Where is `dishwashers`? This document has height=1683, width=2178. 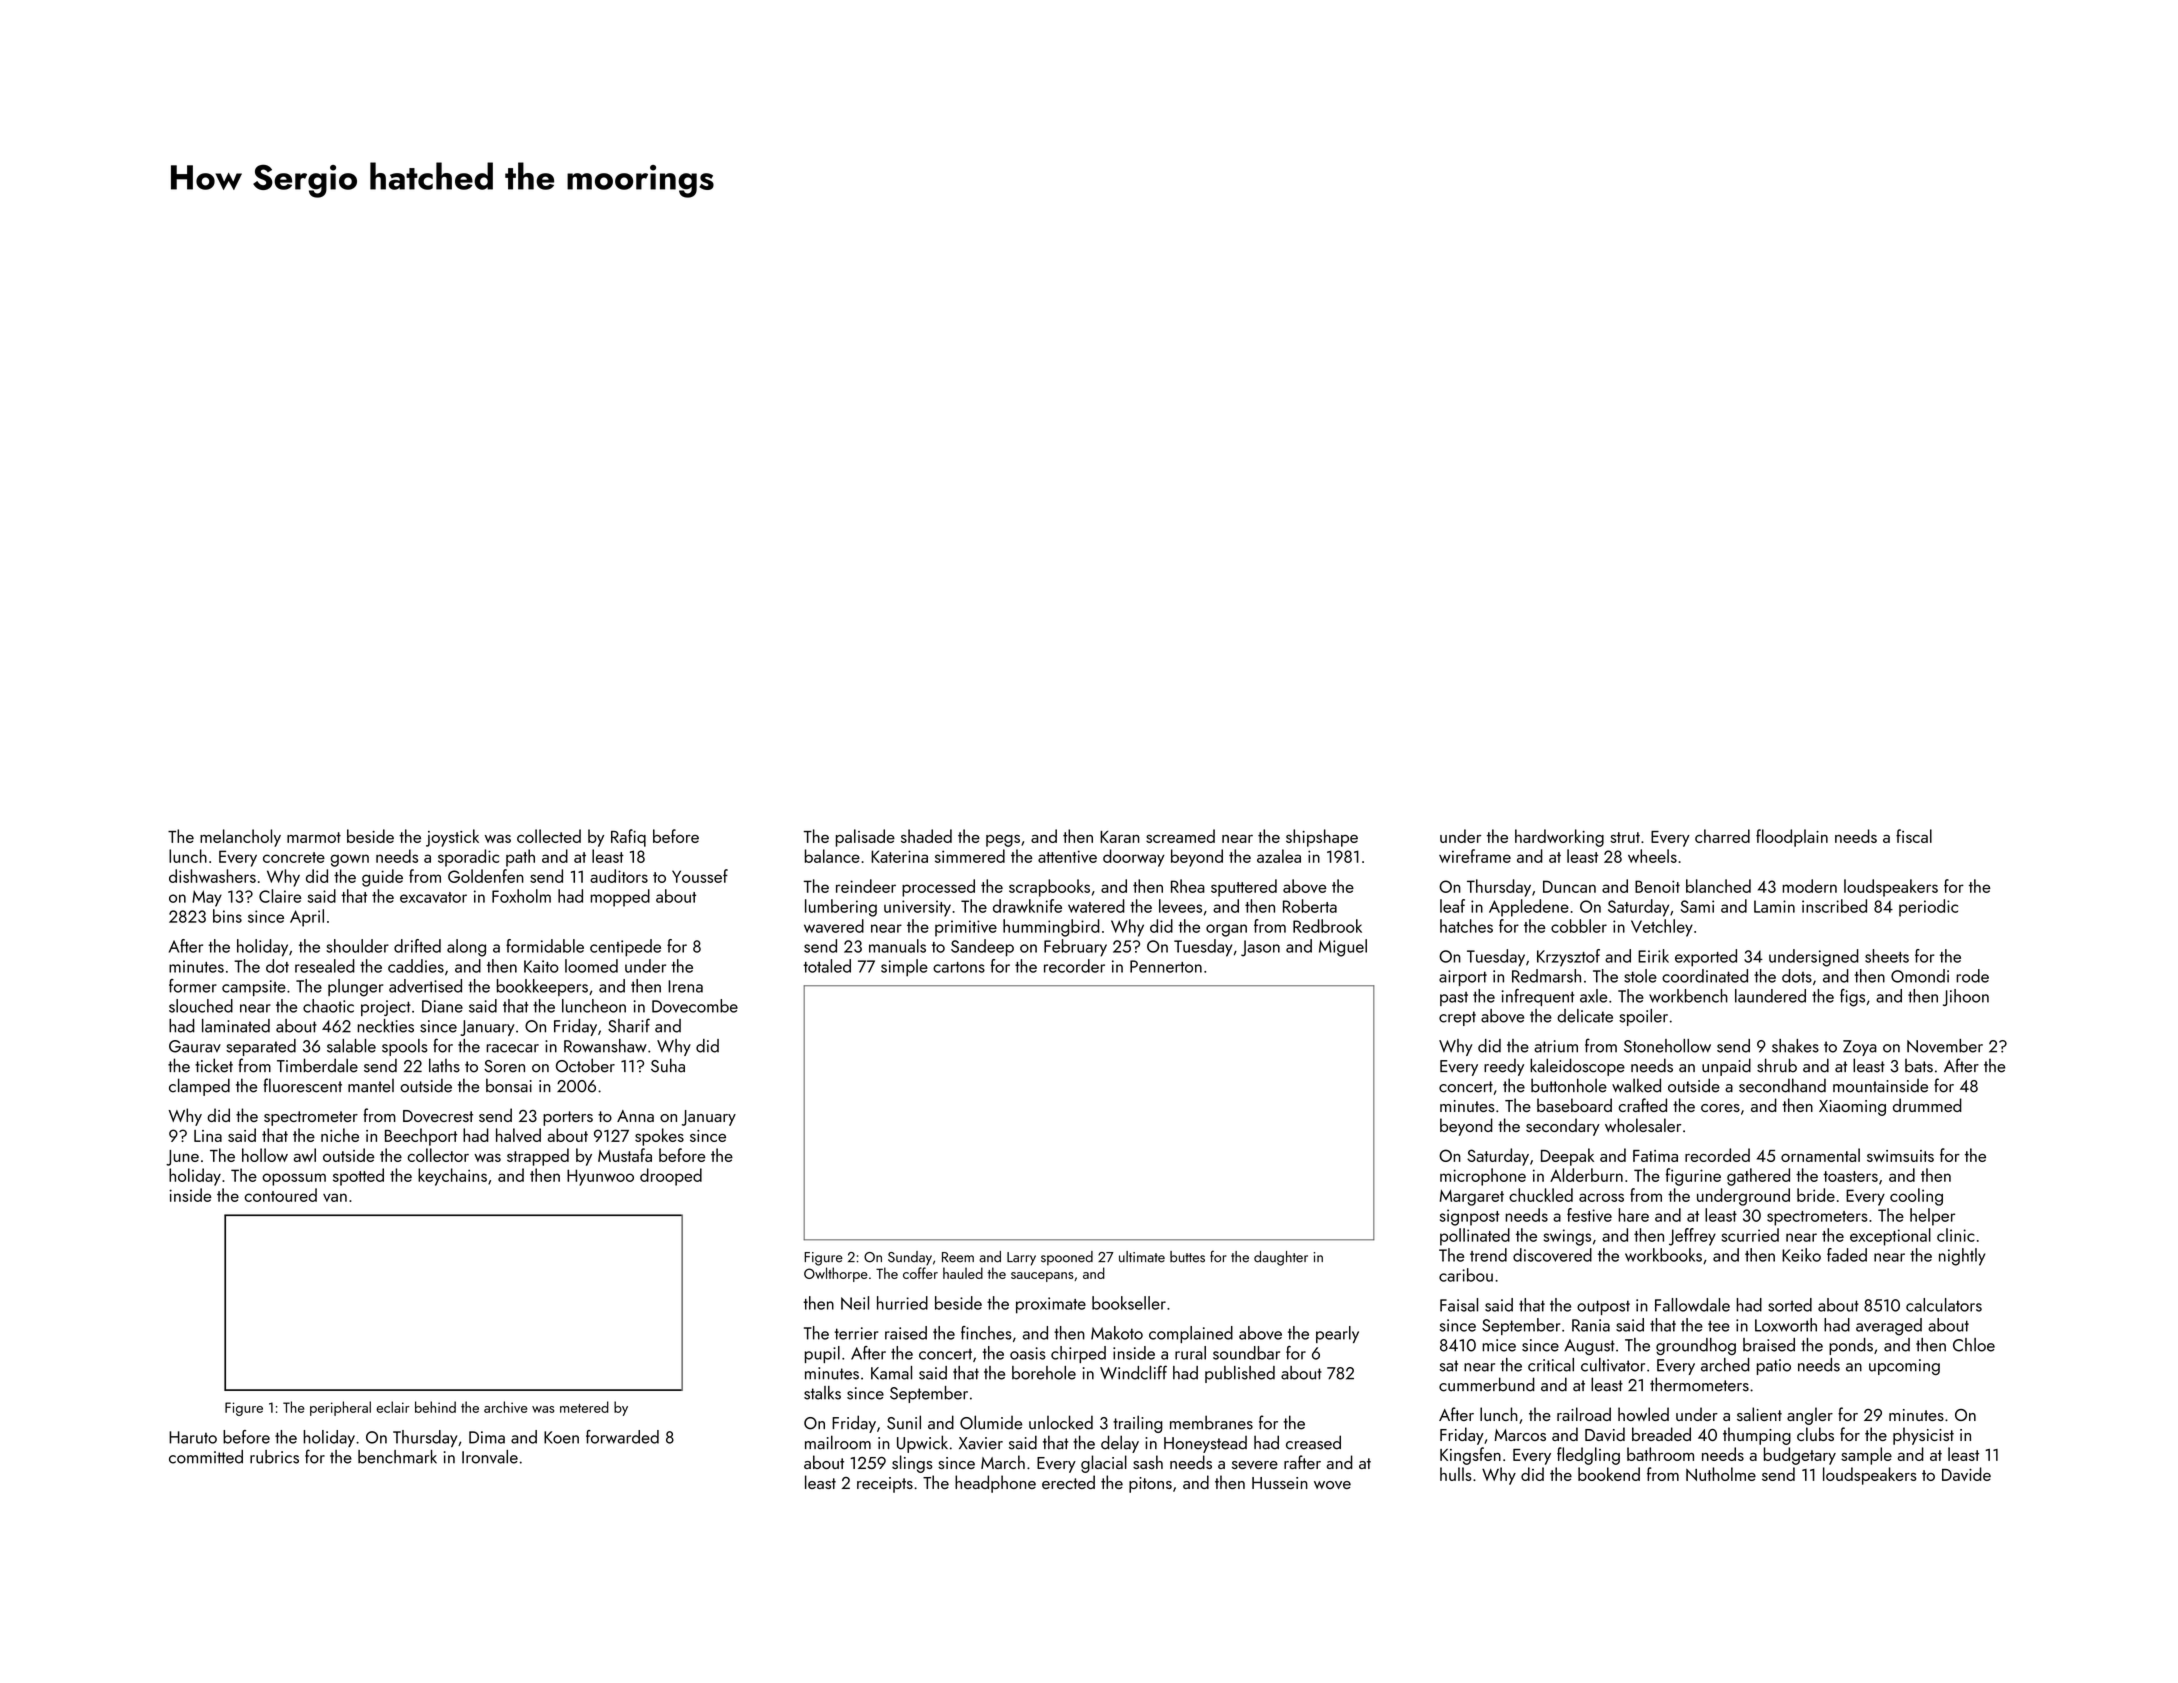
dishwashers is located at coordinates (212, 876).
